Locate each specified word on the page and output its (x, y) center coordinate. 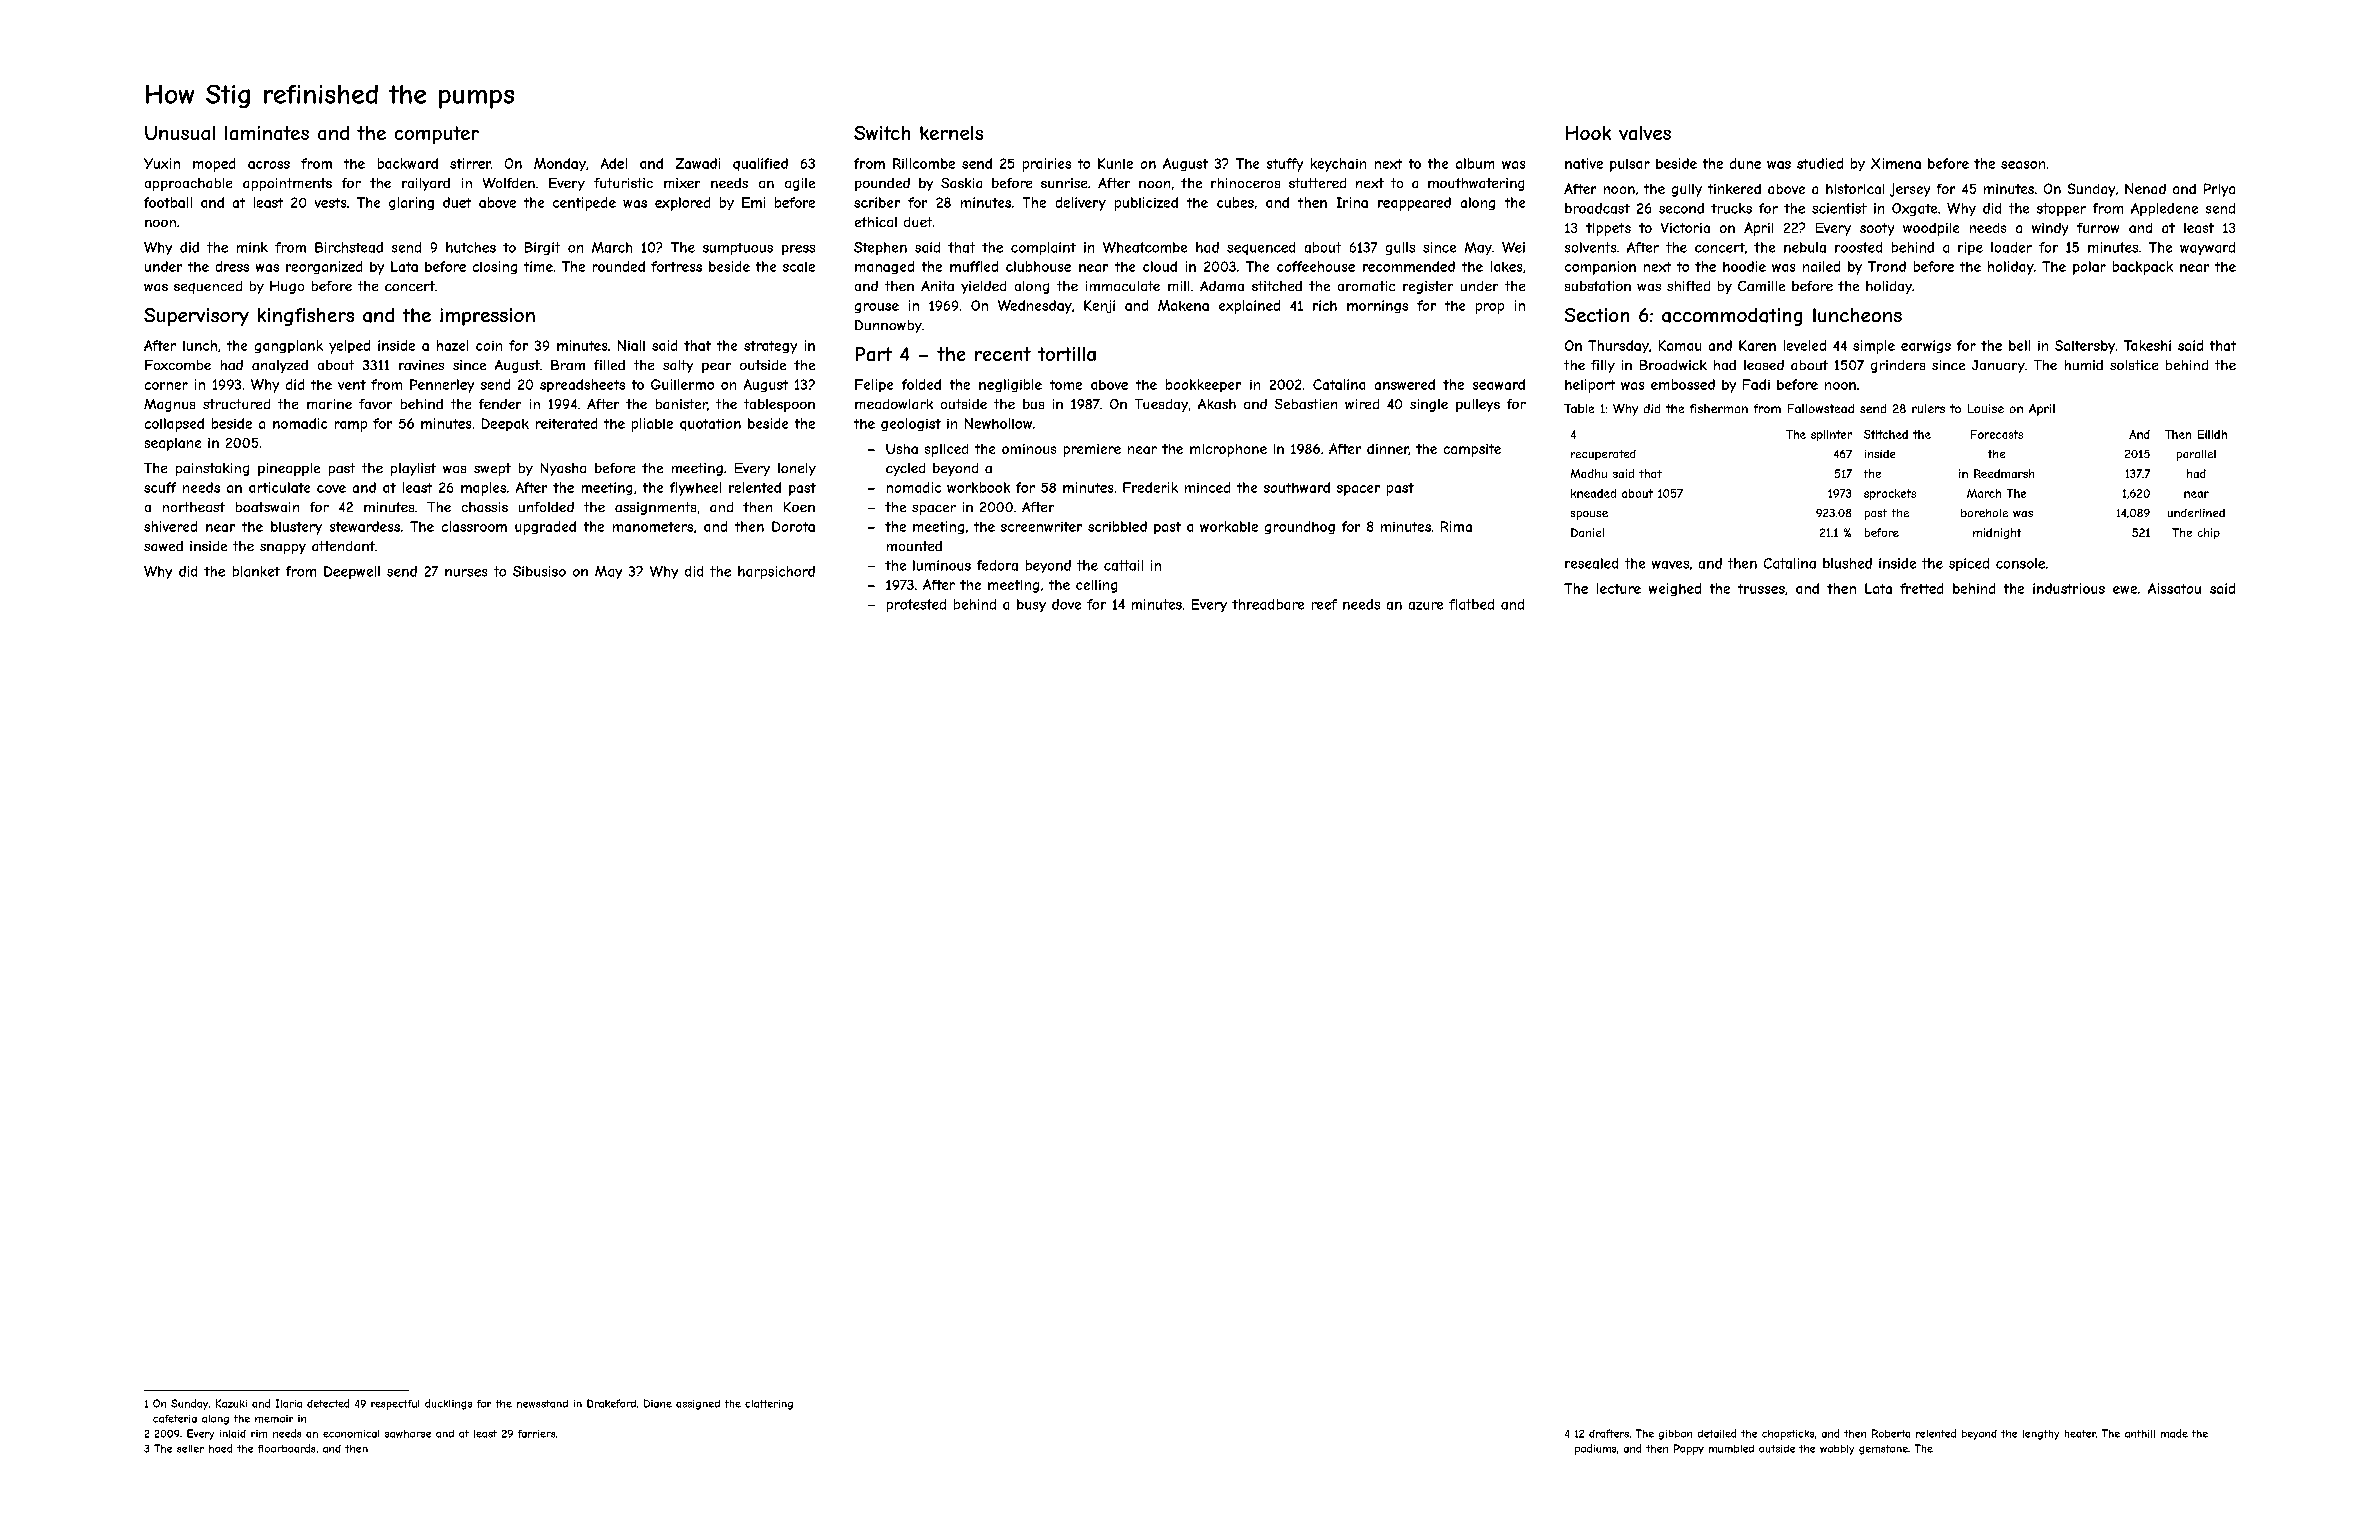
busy (1031, 605)
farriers (536, 1434)
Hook (1588, 133)
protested (916, 605)
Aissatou (2174, 588)
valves (1645, 133)
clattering (769, 1405)
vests (330, 203)
